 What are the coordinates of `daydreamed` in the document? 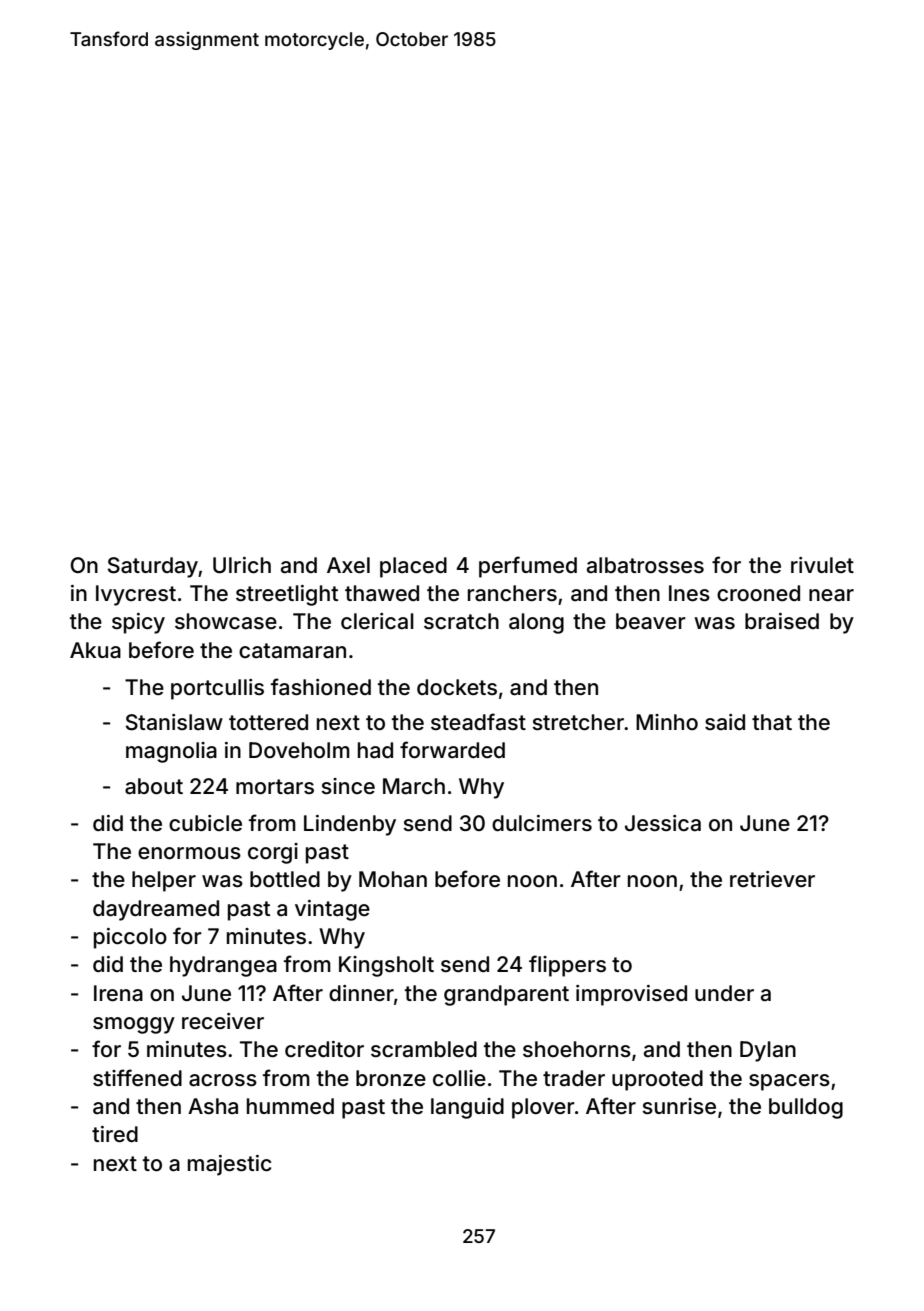 It's located at (156, 910).
